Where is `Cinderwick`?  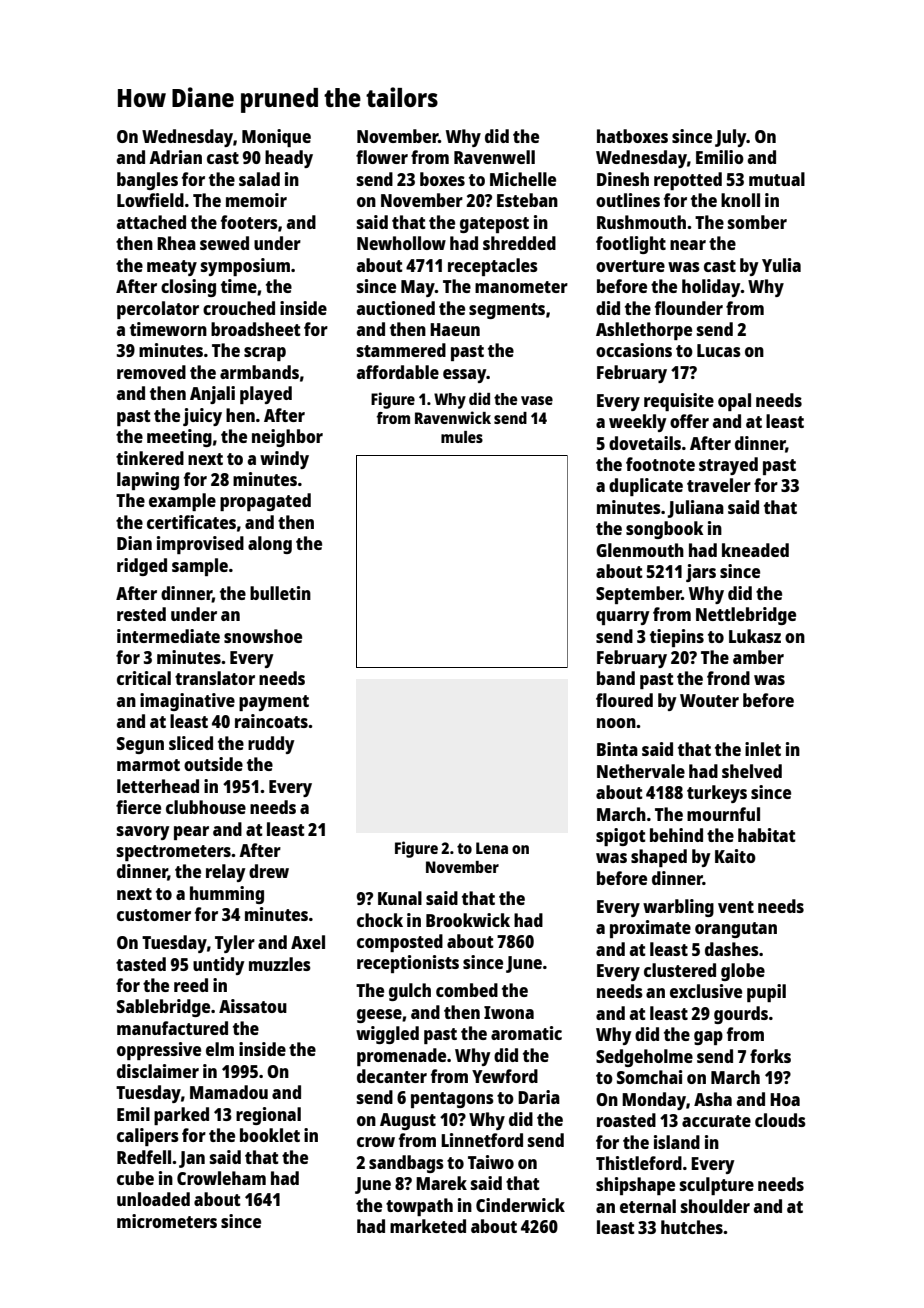 Cinderwick is located at coordinates (520, 1205).
